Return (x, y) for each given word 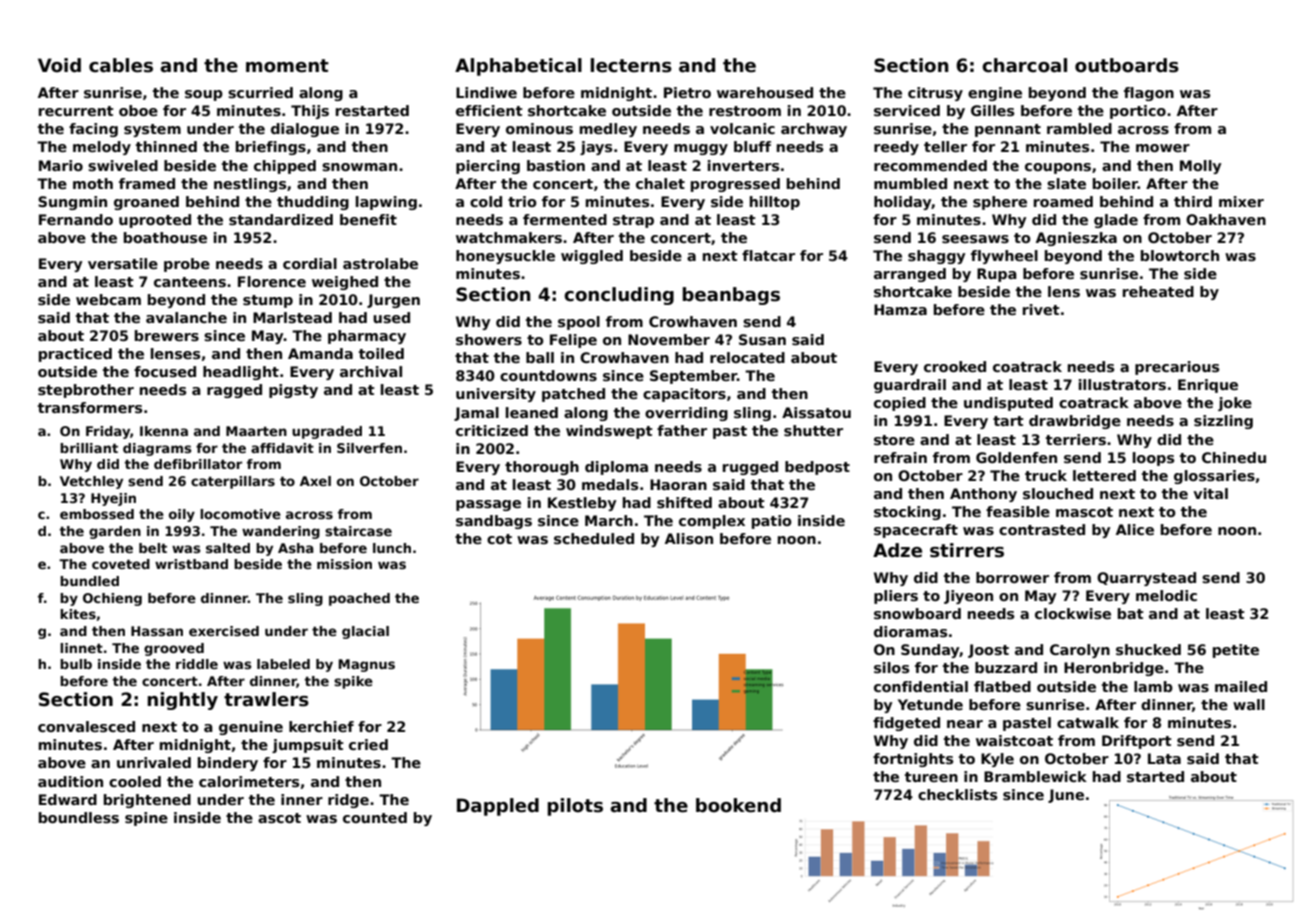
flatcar (768, 255)
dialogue (305, 130)
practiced (75, 355)
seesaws (975, 239)
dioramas (910, 631)
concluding (619, 296)
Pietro (687, 92)
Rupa (997, 275)
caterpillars (233, 482)
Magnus (367, 665)
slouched (1058, 493)
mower (1163, 148)
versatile (123, 263)
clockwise (1073, 613)
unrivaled (154, 762)
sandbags (494, 522)
